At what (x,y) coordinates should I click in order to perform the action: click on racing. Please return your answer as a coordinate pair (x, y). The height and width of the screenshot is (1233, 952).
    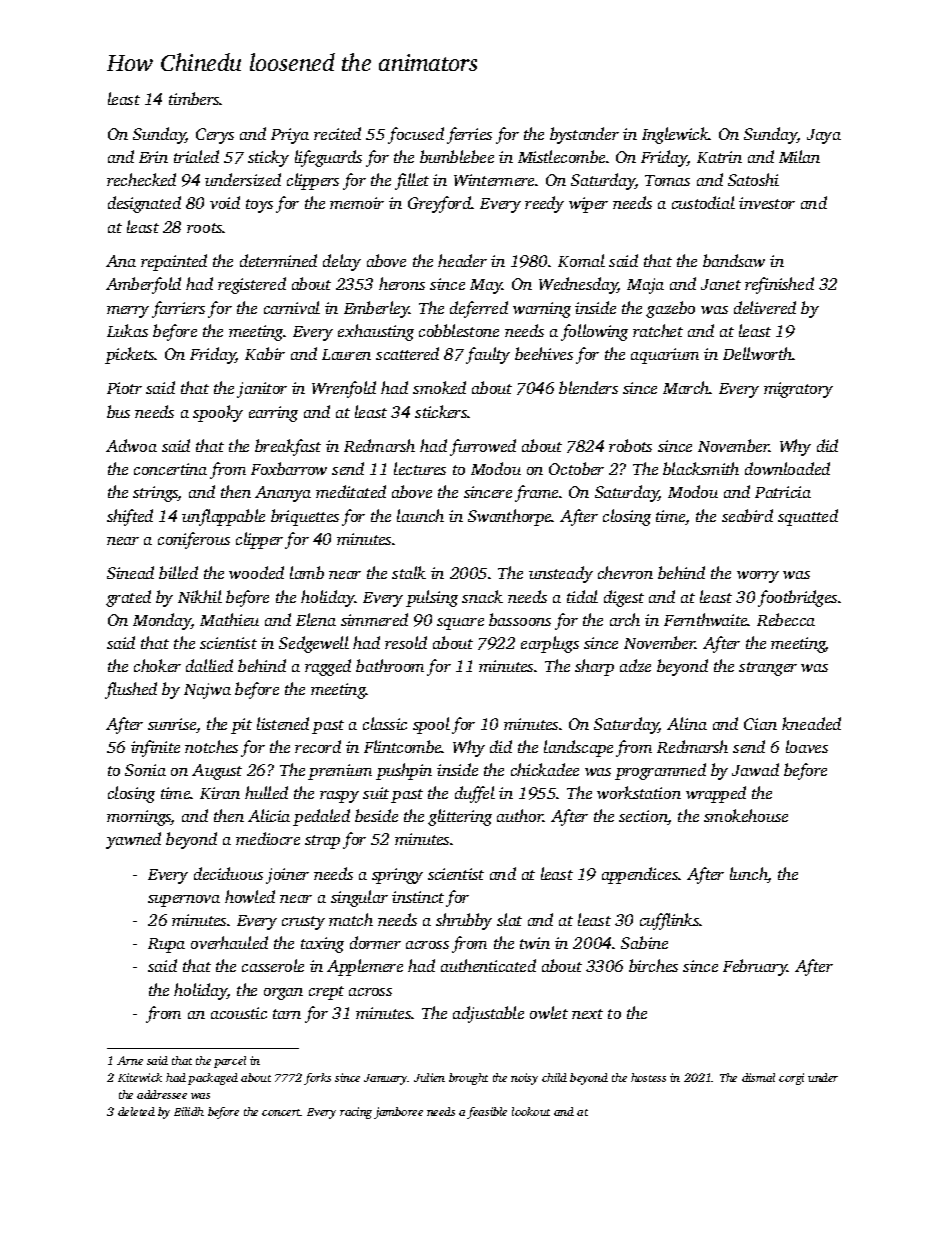
    Looking at the image, I should click on (356, 1113).
